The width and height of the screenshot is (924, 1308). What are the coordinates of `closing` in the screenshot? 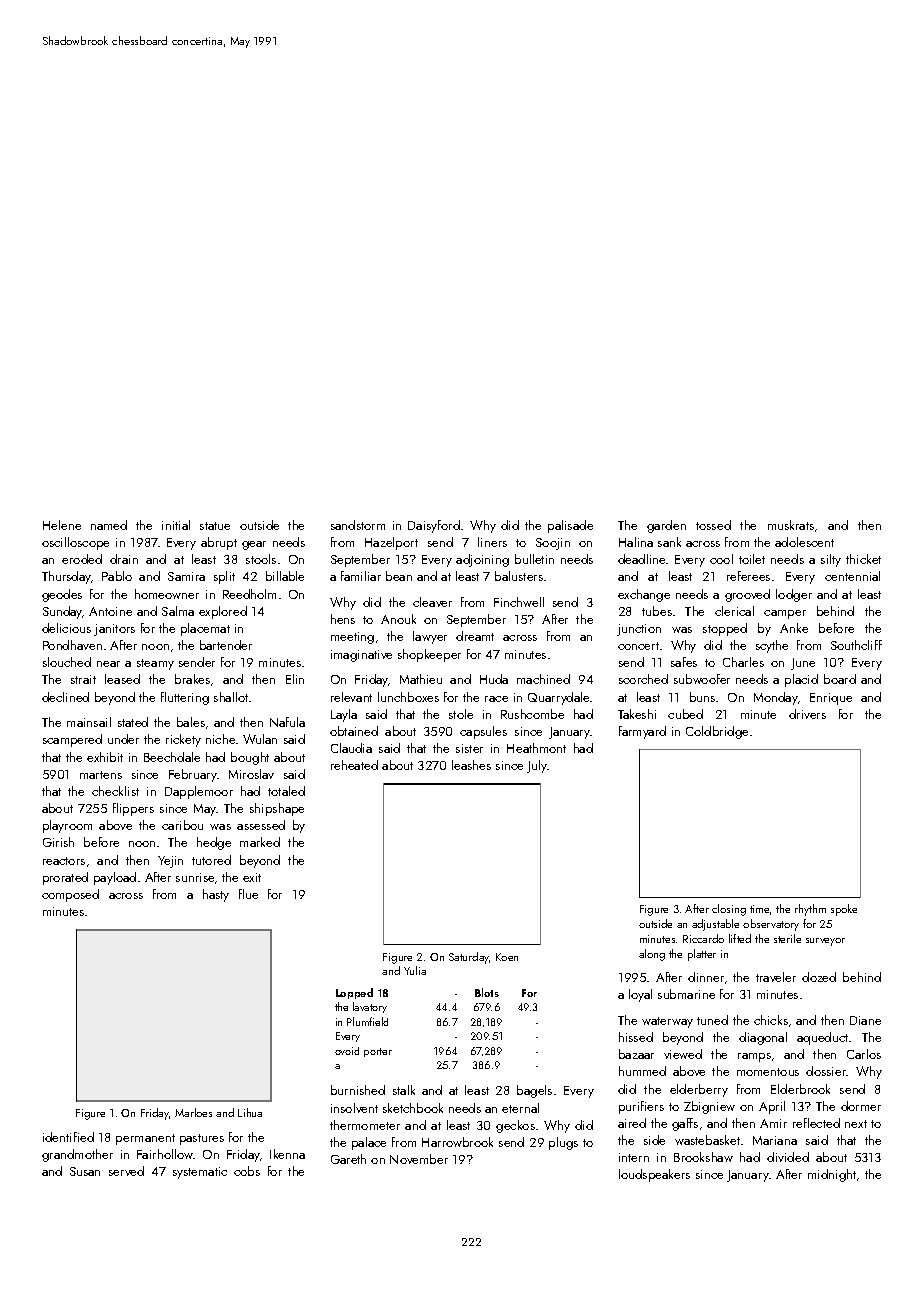 It's located at (729, 910).
